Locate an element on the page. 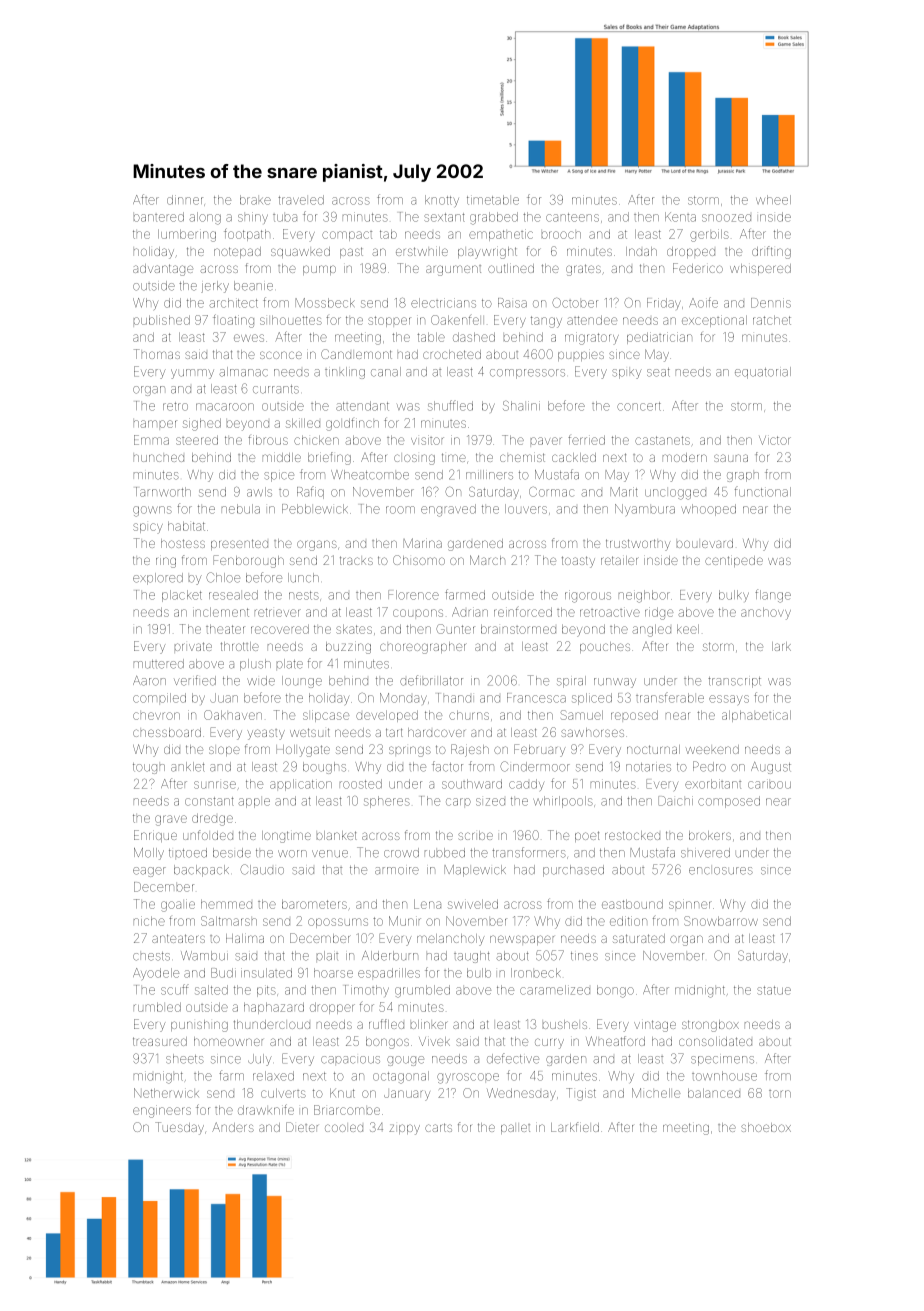 Image resolution: width=924 pixels, height=1311 pixels. exceptional is located at coordinates (714, 321).
